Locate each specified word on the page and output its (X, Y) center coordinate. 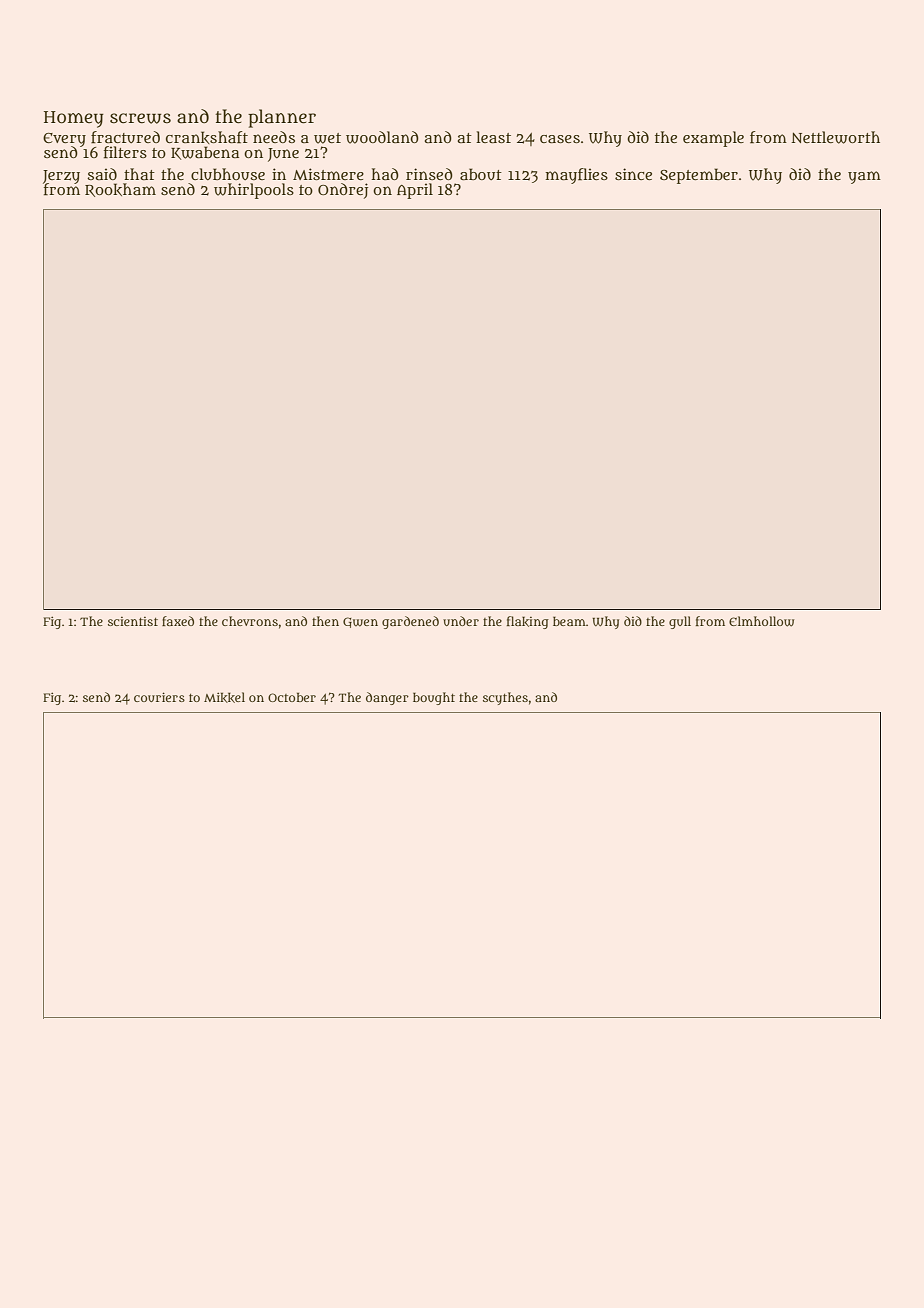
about (481, 174)
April (415, 191)
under (461, 621)
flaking (528, 622)
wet (327, 138)
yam (864, 177)
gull (680, 622)
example (713, 139)
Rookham (120, 190)
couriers (159, 697)
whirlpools (254, 191)
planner (282, 118)
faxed (178, 621)
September (699, 176)
